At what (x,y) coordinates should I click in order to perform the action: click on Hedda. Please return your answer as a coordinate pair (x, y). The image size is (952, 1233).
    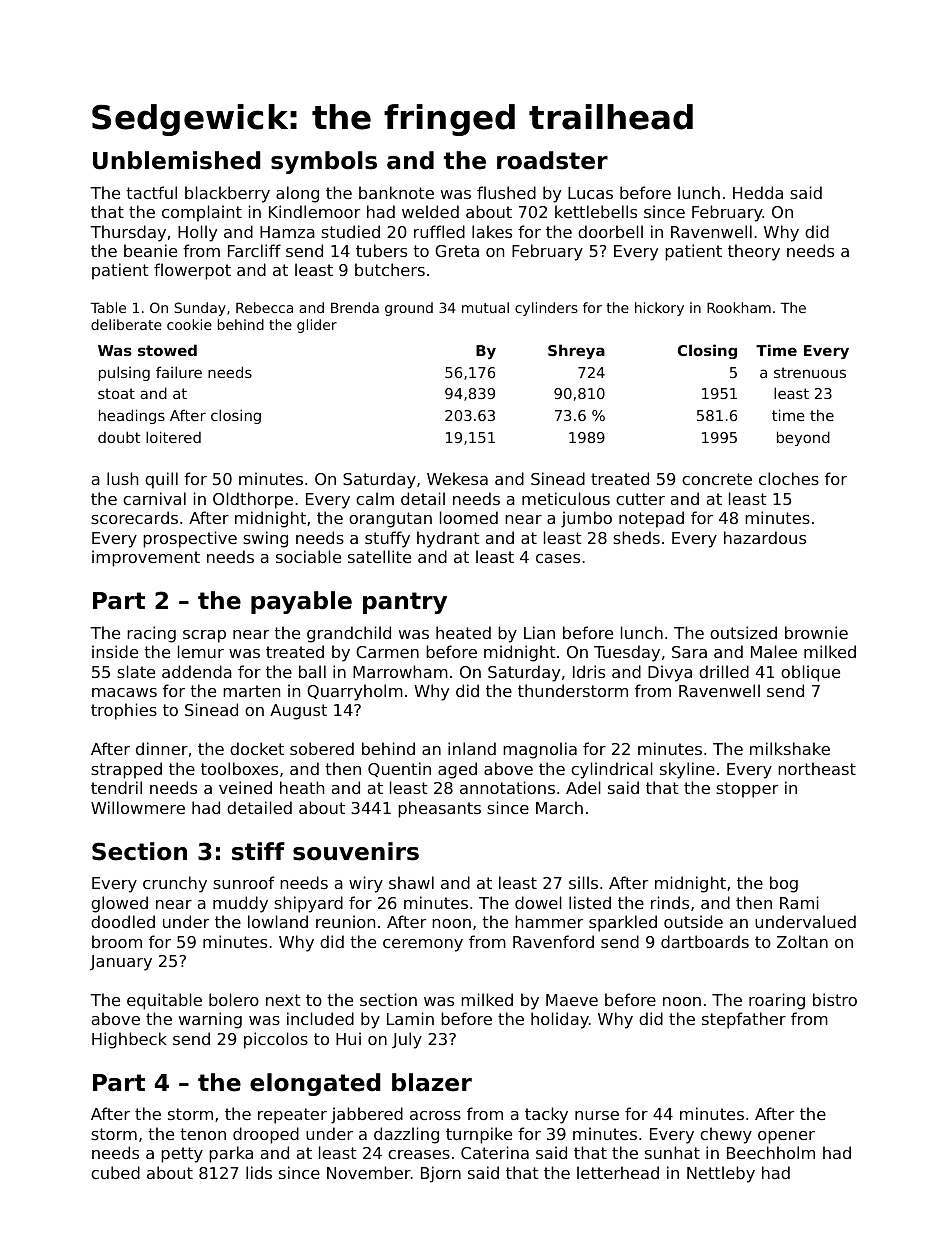
    Looking at the image, I should click on (758, 192).
